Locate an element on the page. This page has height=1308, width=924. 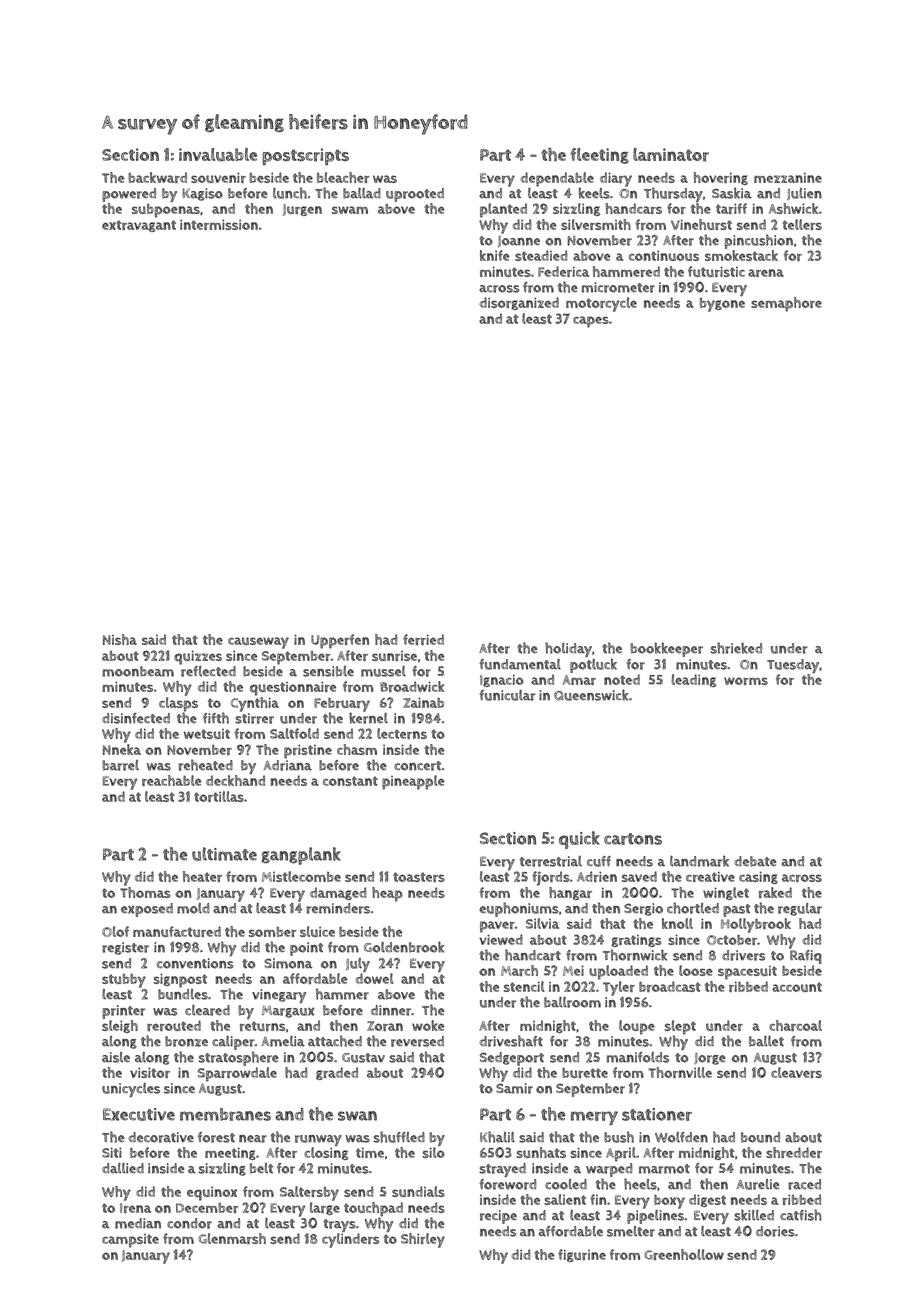
questionnaire is located at coordinates (293, 688).
